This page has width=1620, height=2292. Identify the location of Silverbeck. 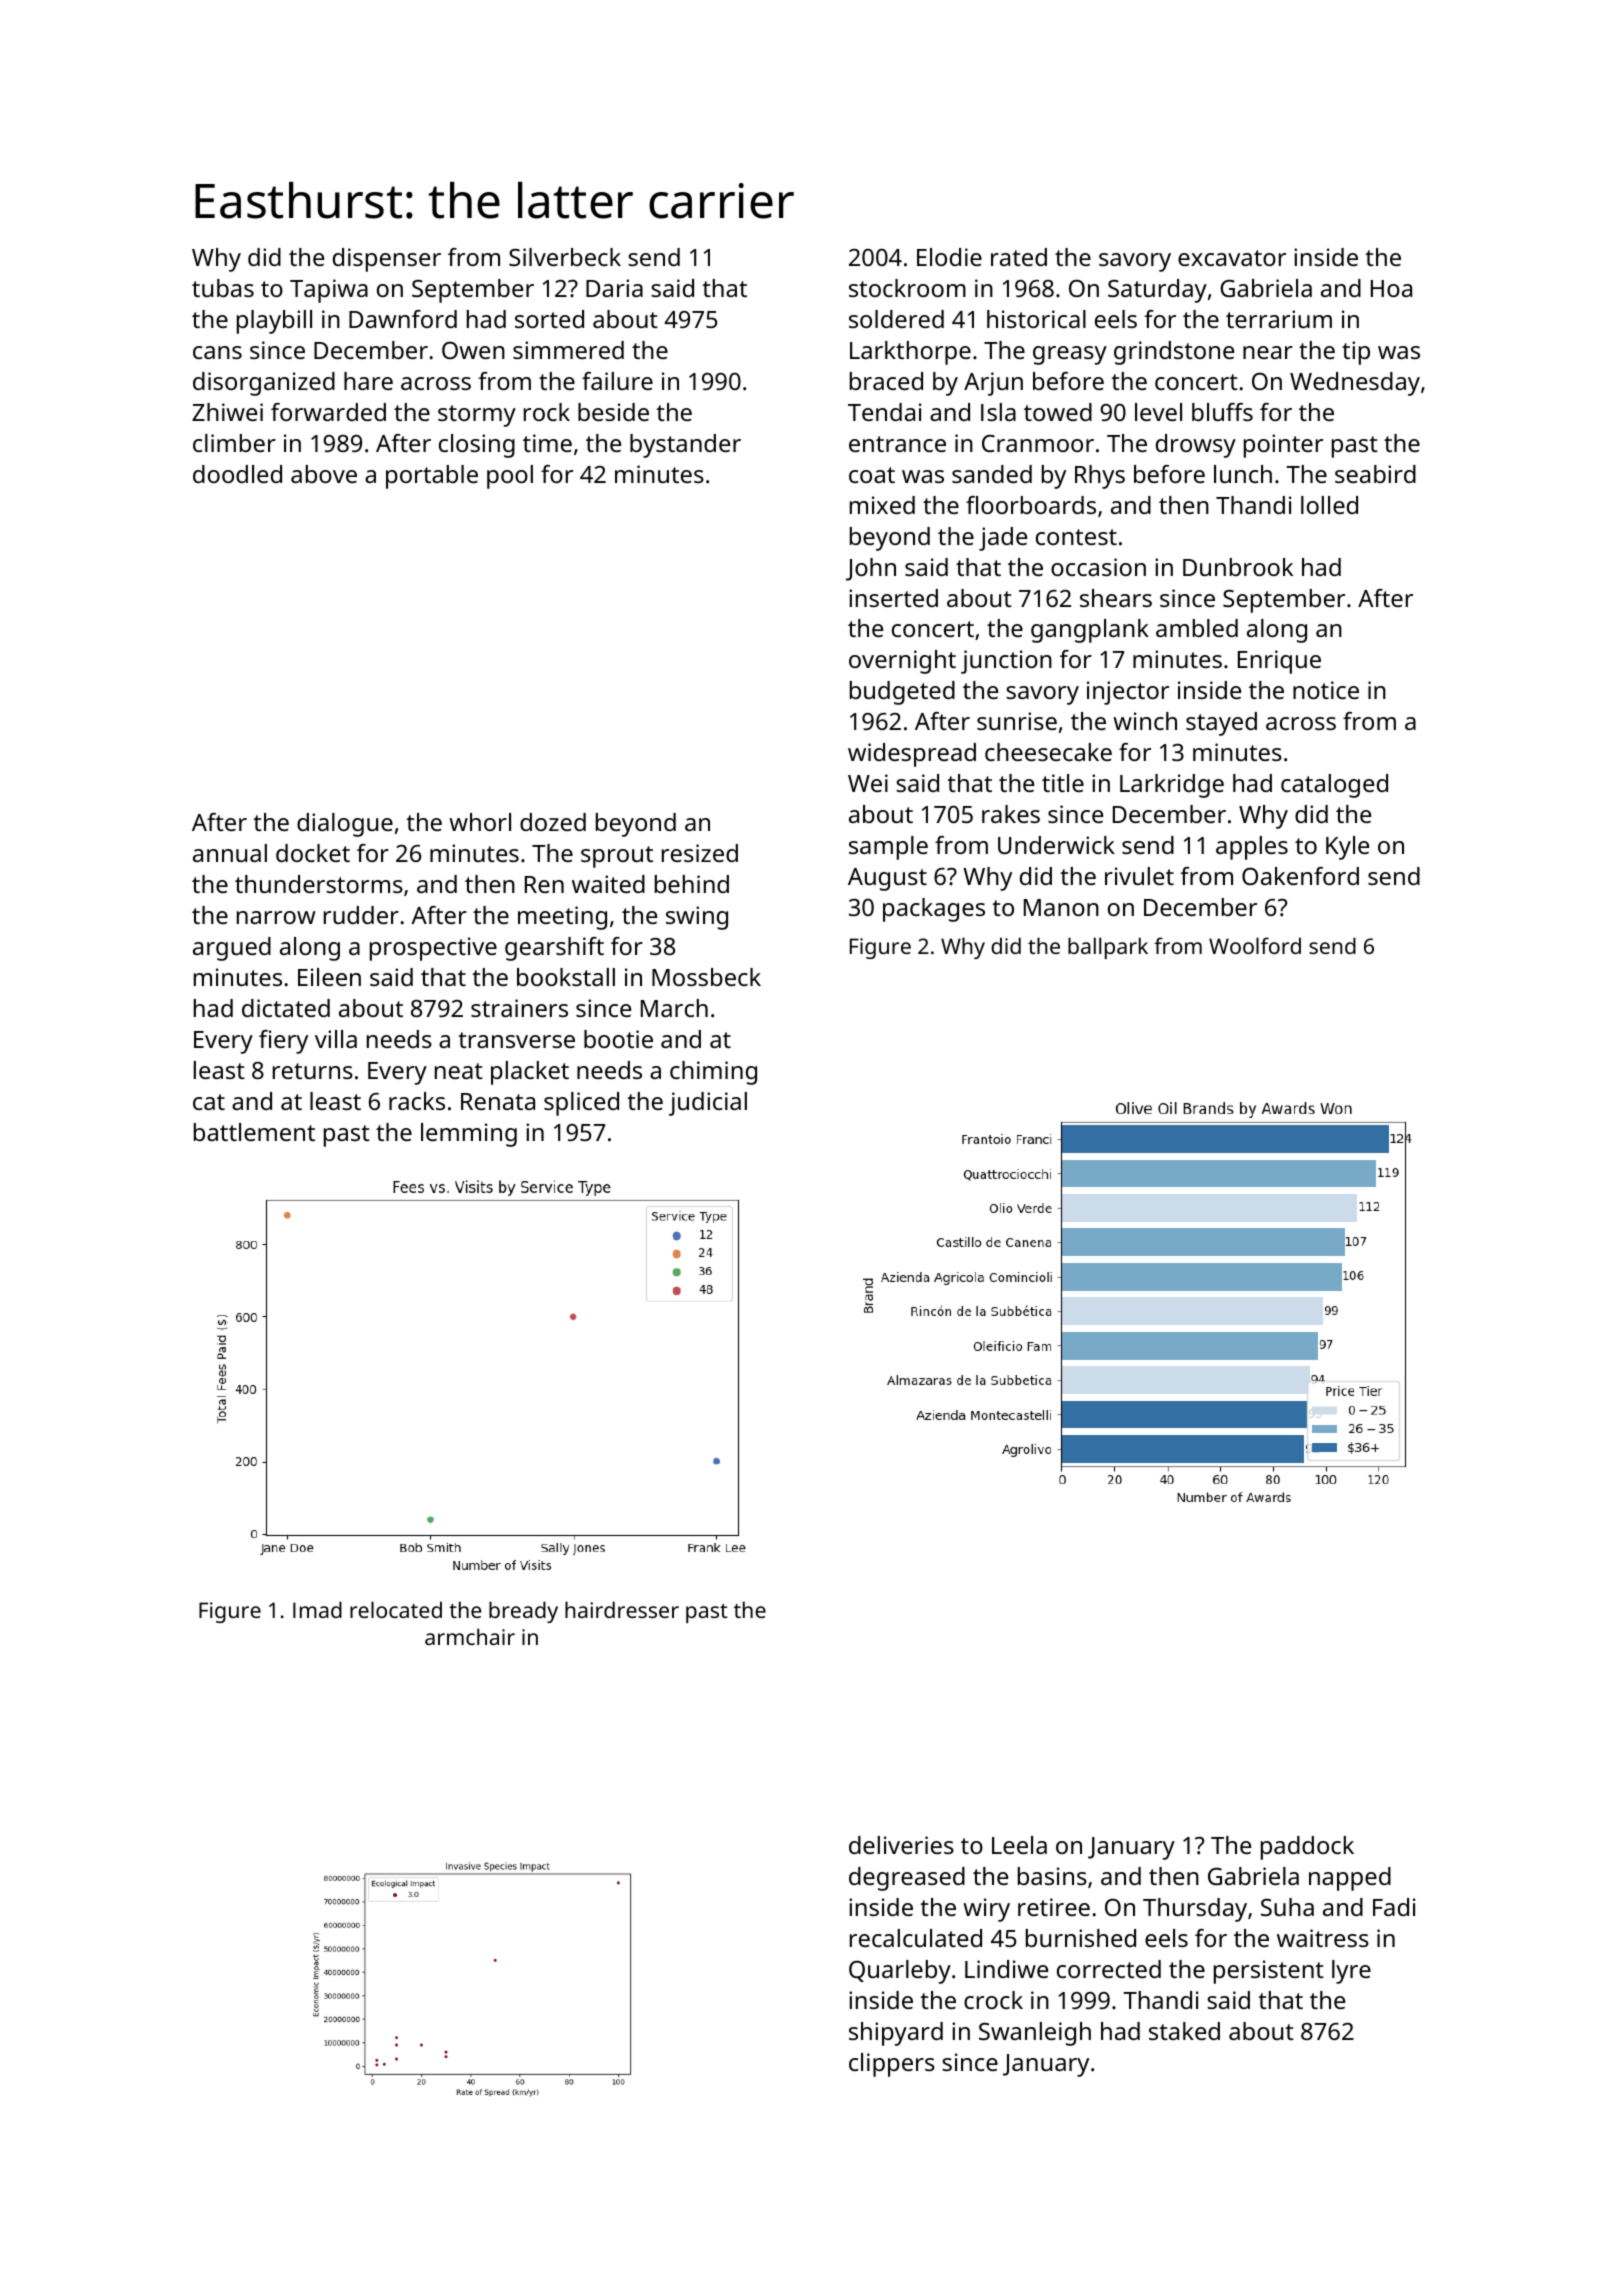
(565, 257).
